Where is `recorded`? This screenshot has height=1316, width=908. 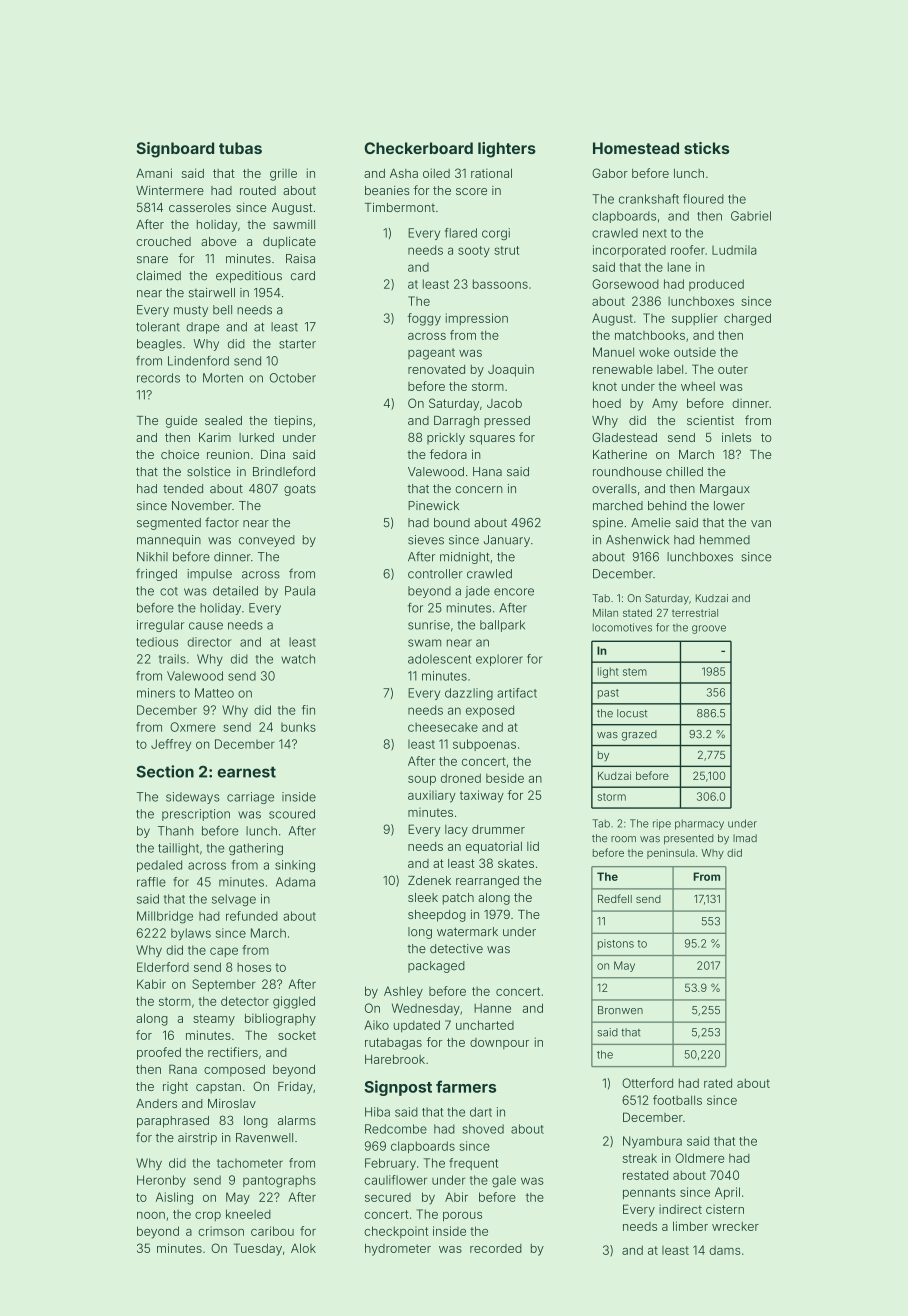
recorded is located at coordinates (496, 1248).
